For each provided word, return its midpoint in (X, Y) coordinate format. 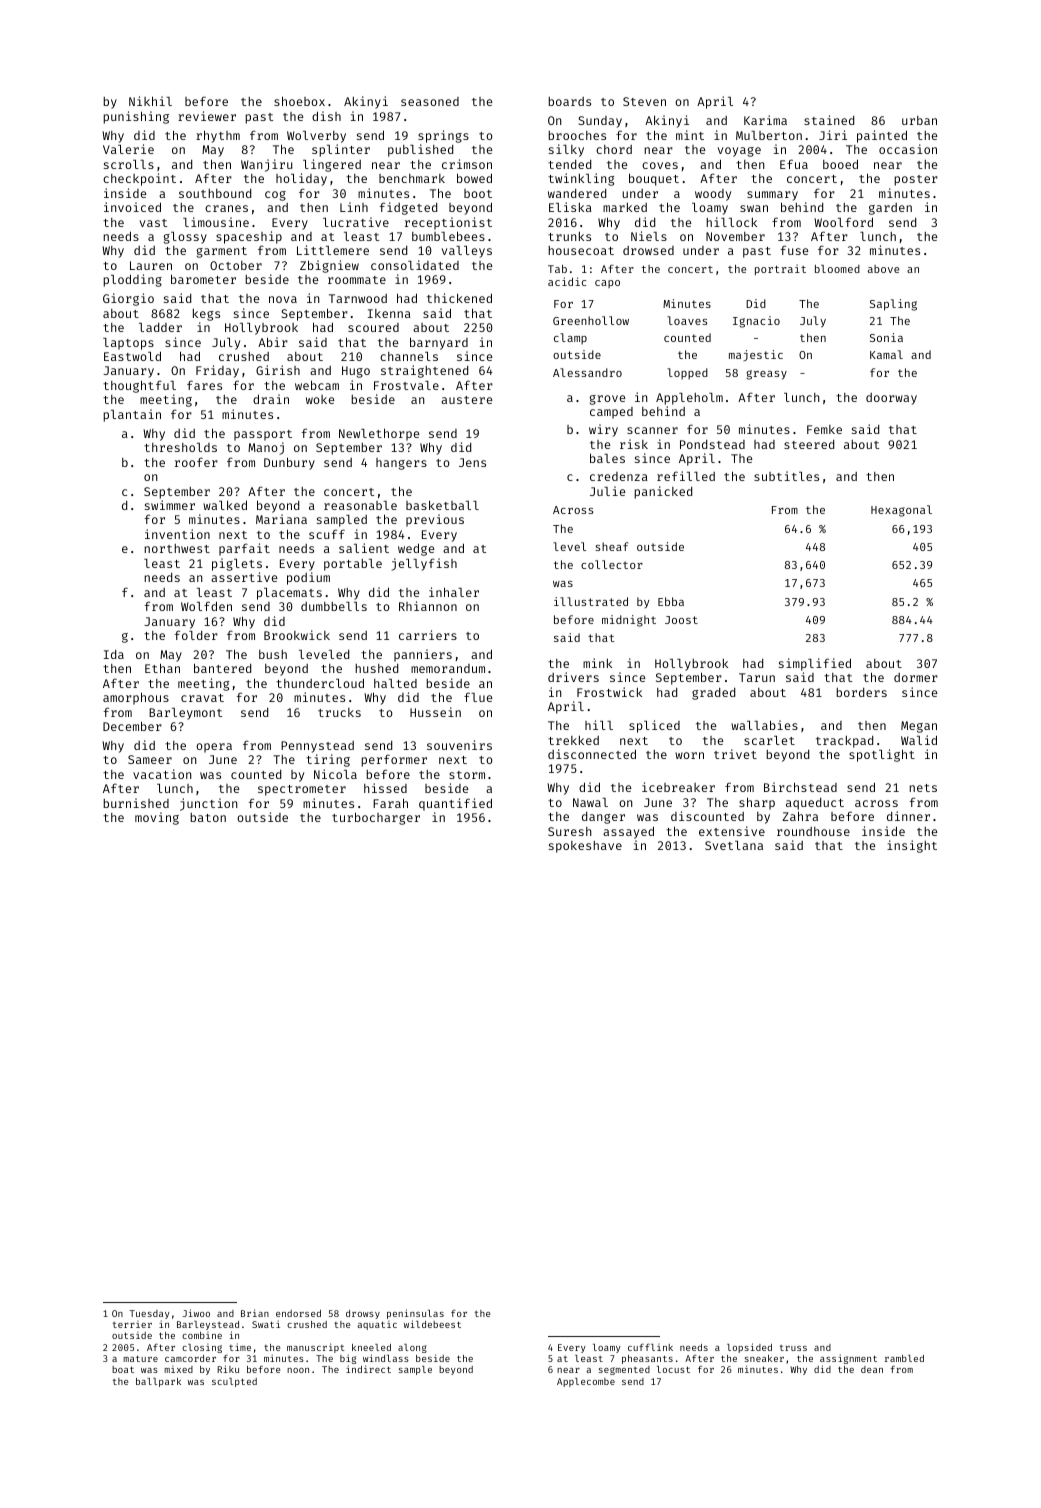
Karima (765, 120)
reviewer (207, 116)
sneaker (764, 1358)
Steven (644, 101)
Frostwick (609, 692)
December (132, 726)
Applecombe (586, 1382)
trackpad (844, 742)
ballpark (158, 1382)
